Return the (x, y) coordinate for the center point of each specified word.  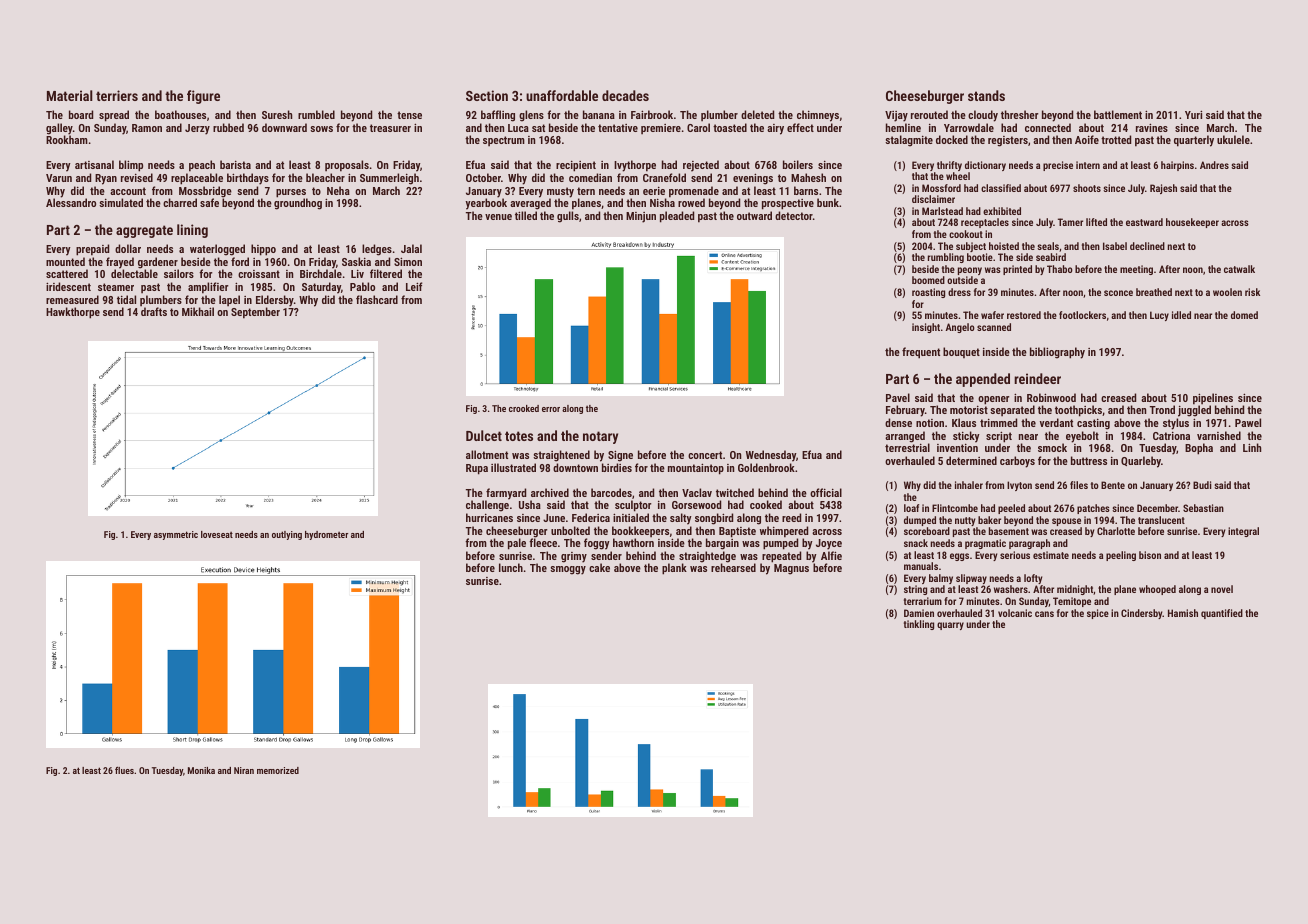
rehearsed (733, 568)
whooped (1157, 590)
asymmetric (176, 535)
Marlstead (942, 211)
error (551, 409)
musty (560, 192)
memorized (278, 770)
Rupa (477, 469)
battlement (1118, 114)
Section (487, 95)
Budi (1202, 485)
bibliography (1057, 353)
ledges (377, 250)
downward (284, 127)
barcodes (611, 492)
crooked (524, 408)
